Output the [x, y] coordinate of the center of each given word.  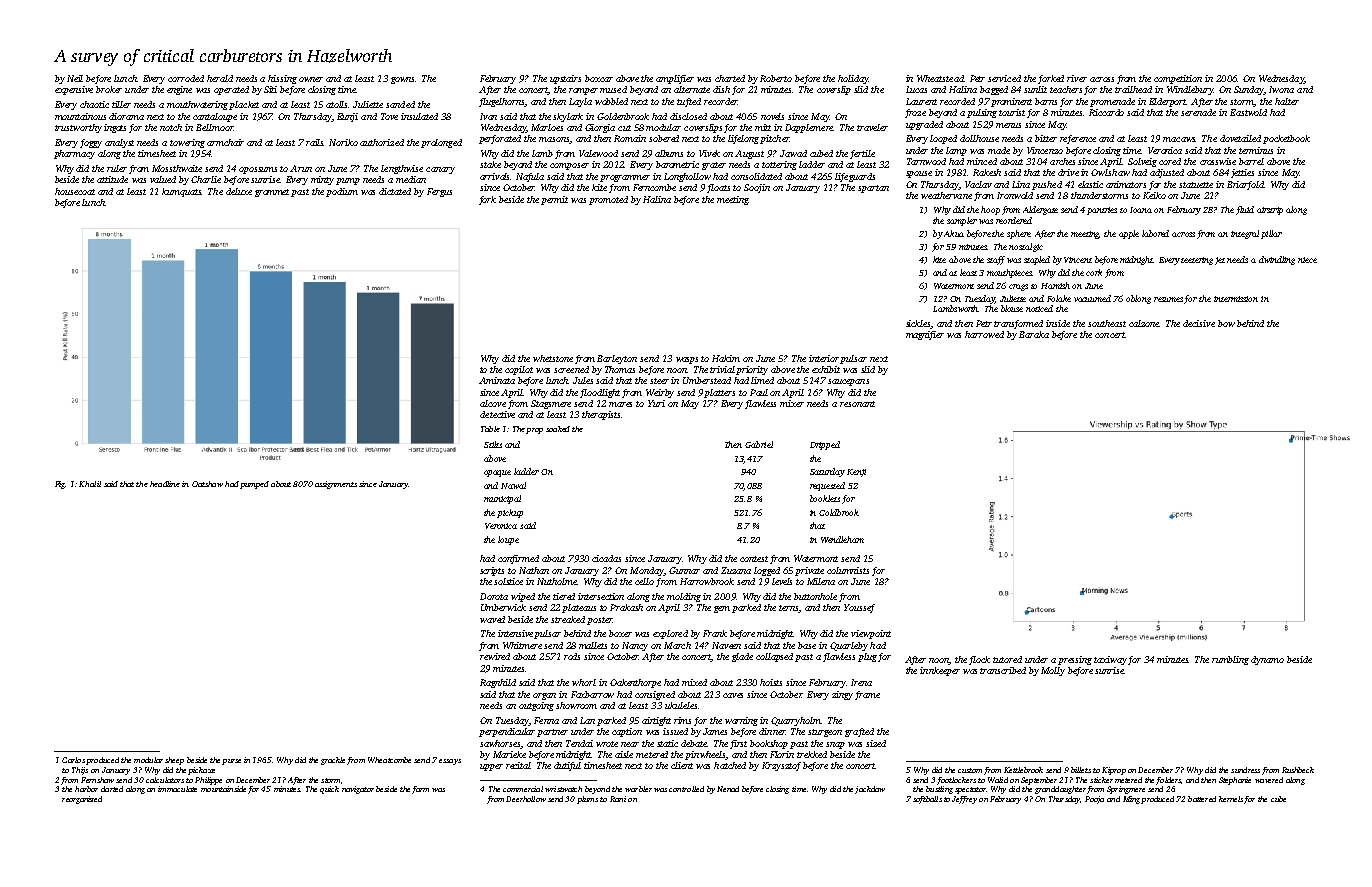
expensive [74, 90]
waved [492, 619]
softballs [927, 800]
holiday [853, 79]
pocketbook [1286, 139]
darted [112, 789]
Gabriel [759, 444]
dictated [395, 191]
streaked [568, 619]
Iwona [1281, 89]
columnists [848, 570]
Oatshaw [207, 484]
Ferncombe [654, 187]
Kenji [856, 473]
